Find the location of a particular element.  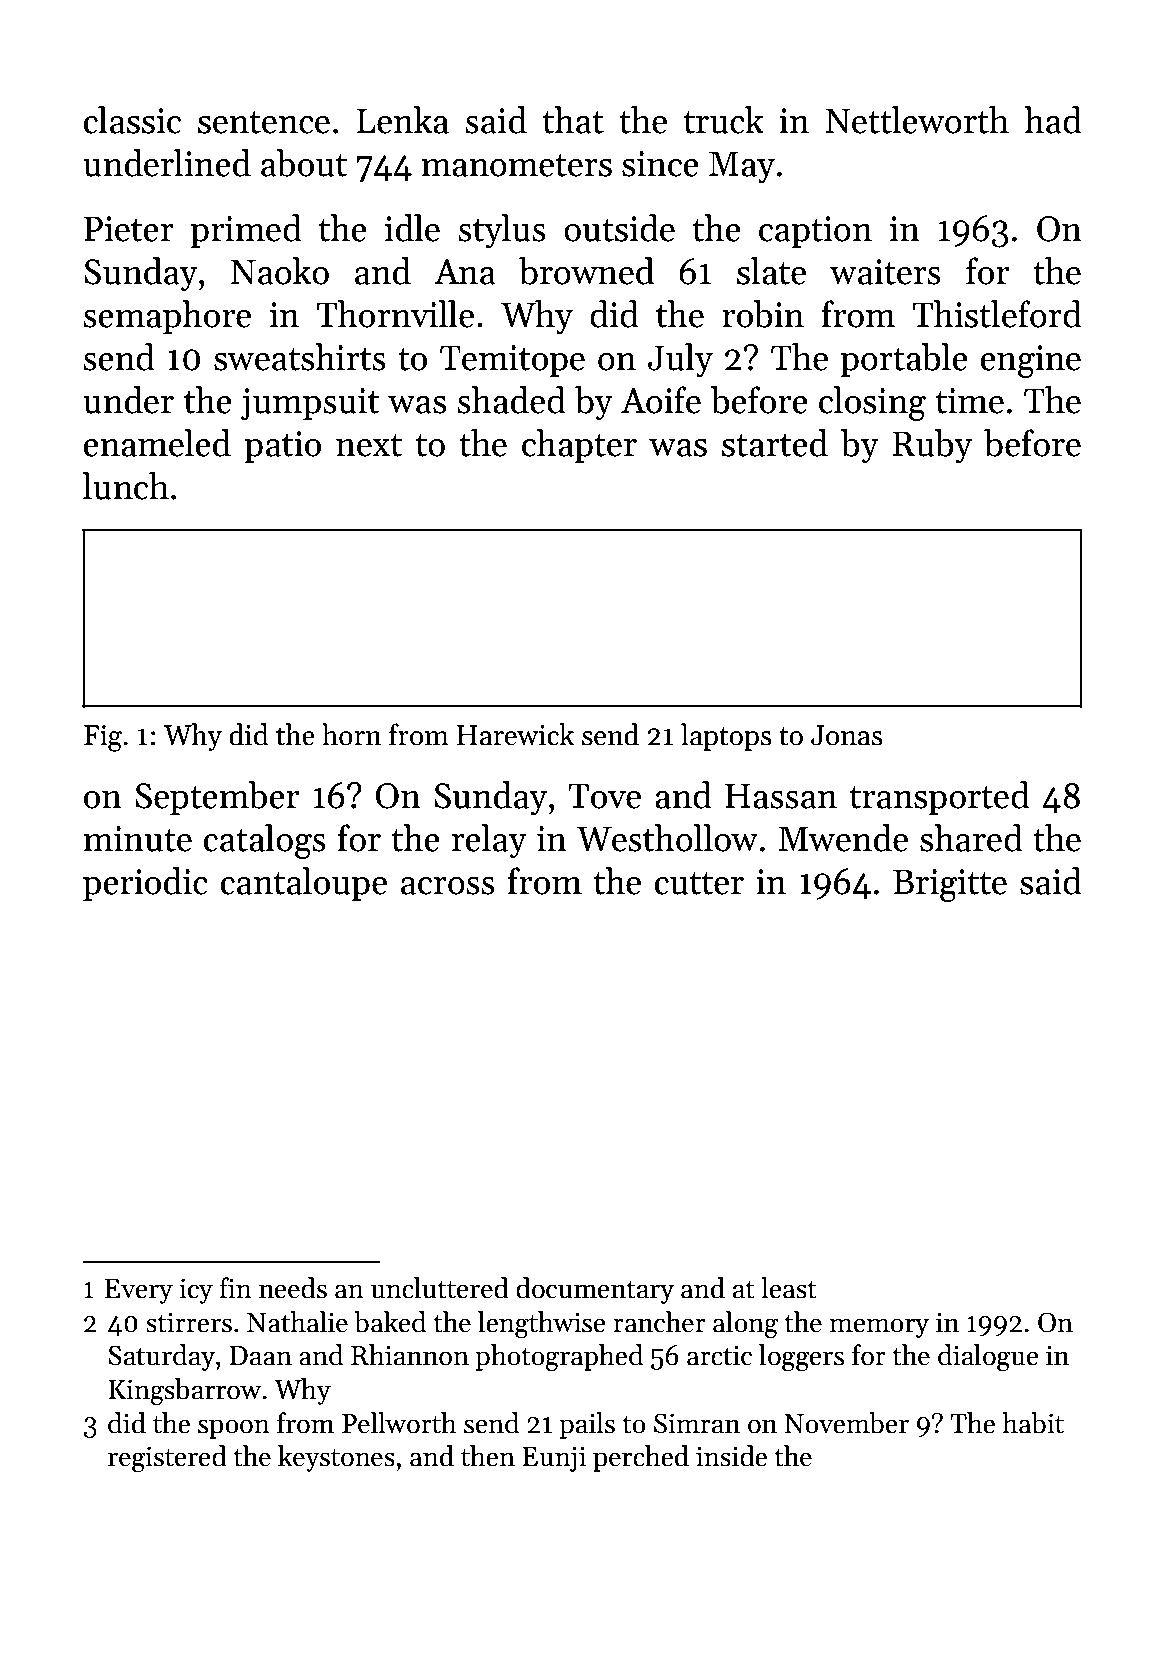

cantaloupe is located at coordinates (303, 884).
